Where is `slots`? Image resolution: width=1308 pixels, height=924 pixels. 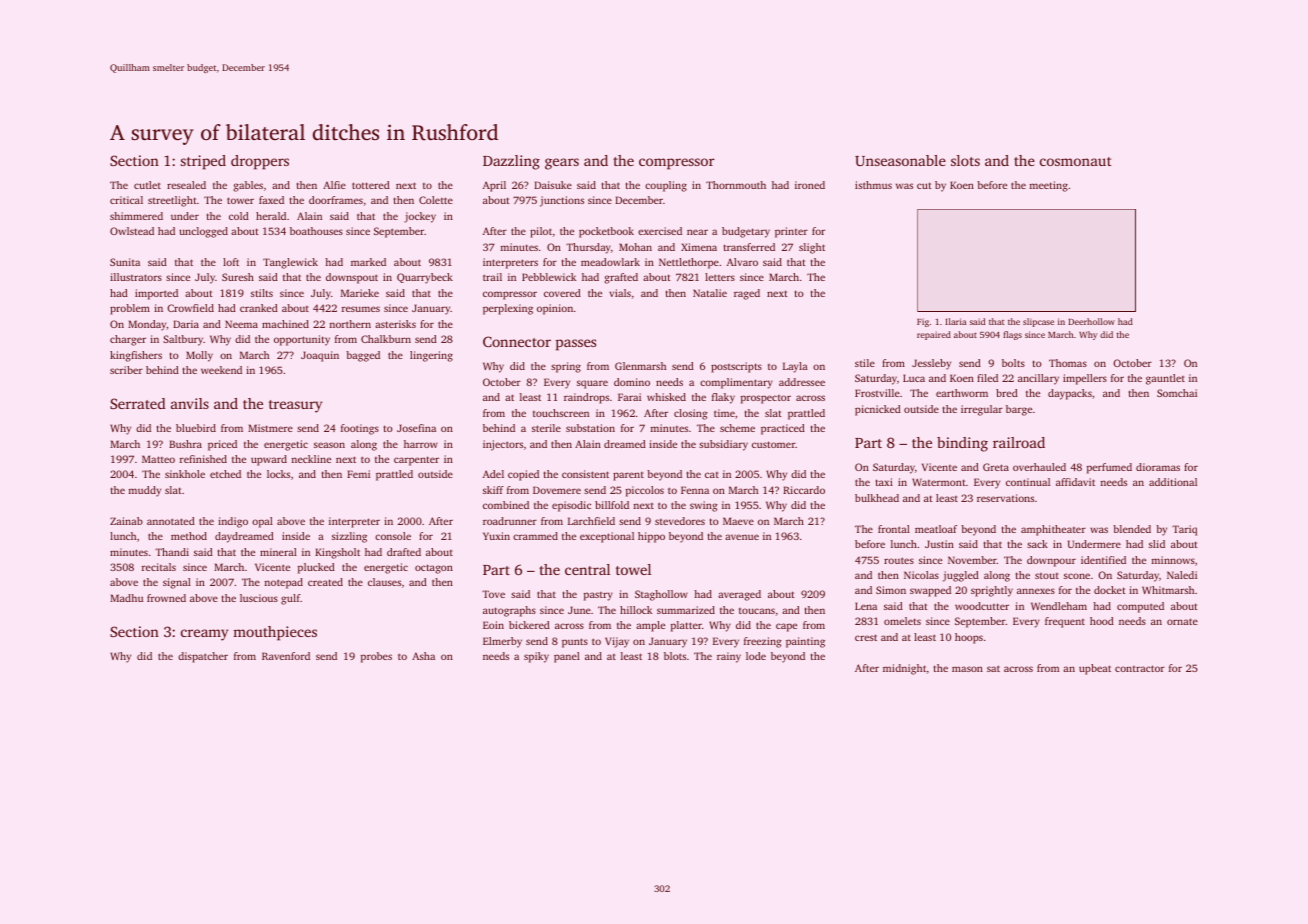 slots is located at coordinates (965, 160).
